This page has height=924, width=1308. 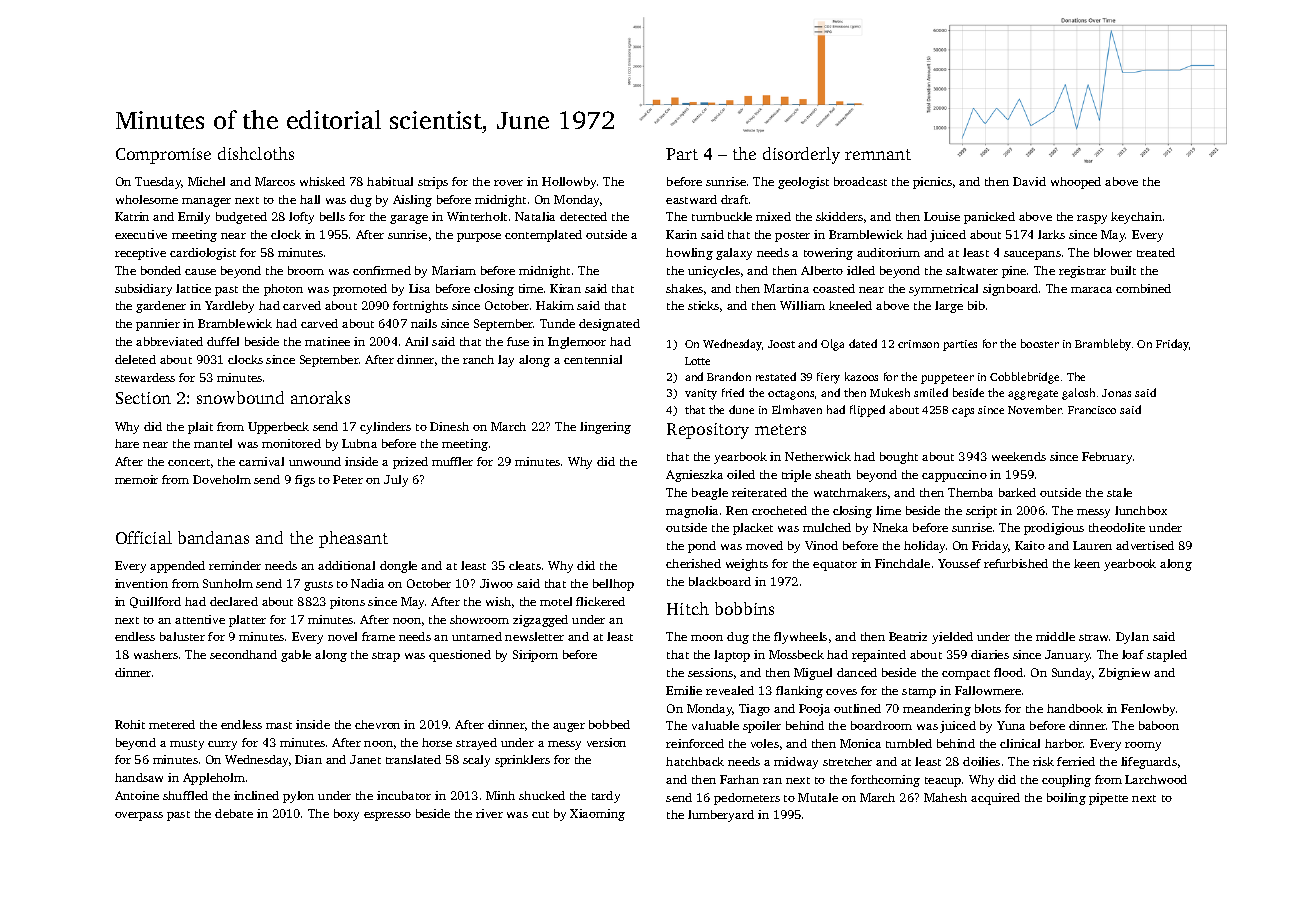 What do you see at coordinates (609, 325) in the page?
I see `designated` at bounding box center [609, 325].
